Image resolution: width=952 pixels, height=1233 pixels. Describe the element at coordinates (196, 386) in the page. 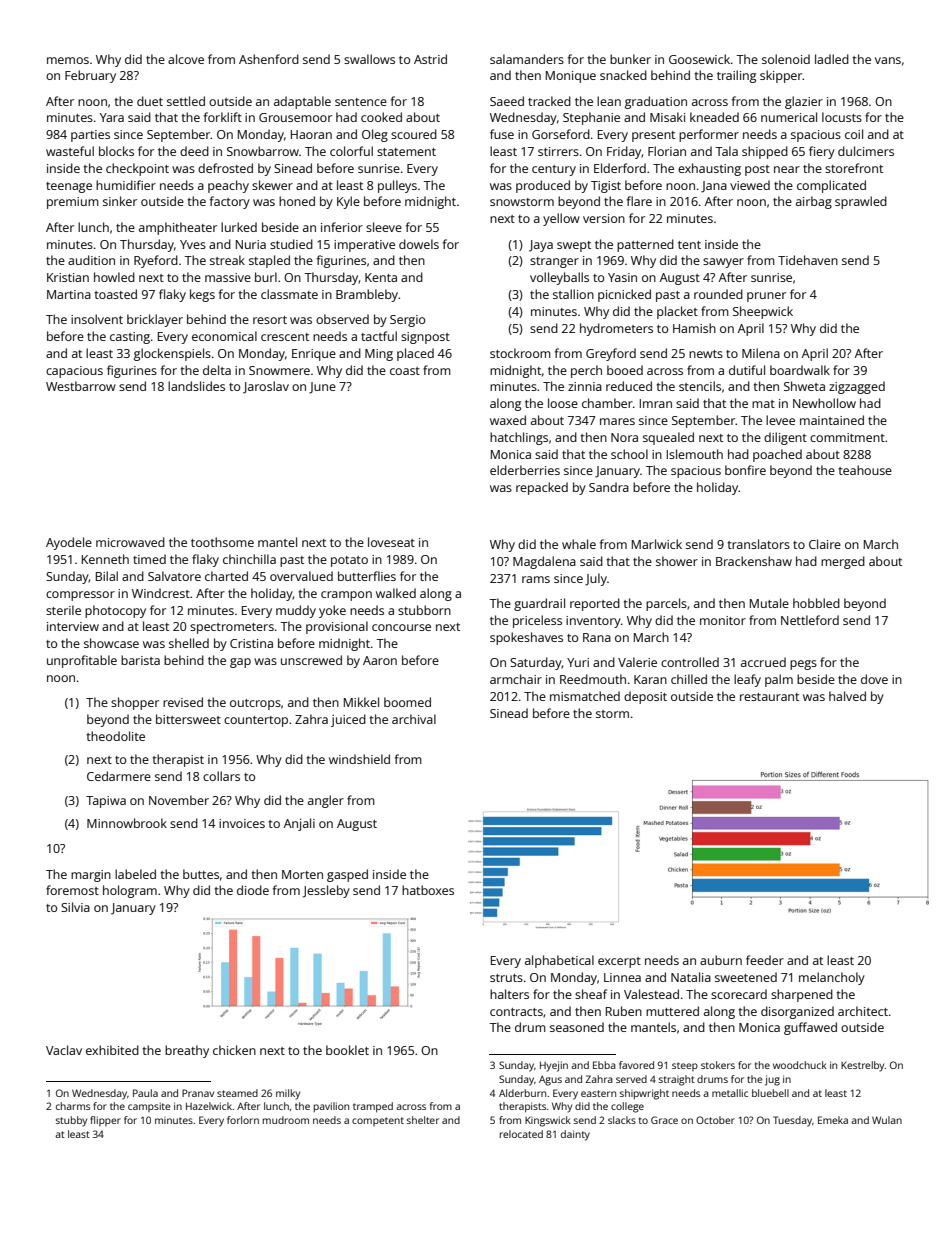

I see `landslides` at that location.
